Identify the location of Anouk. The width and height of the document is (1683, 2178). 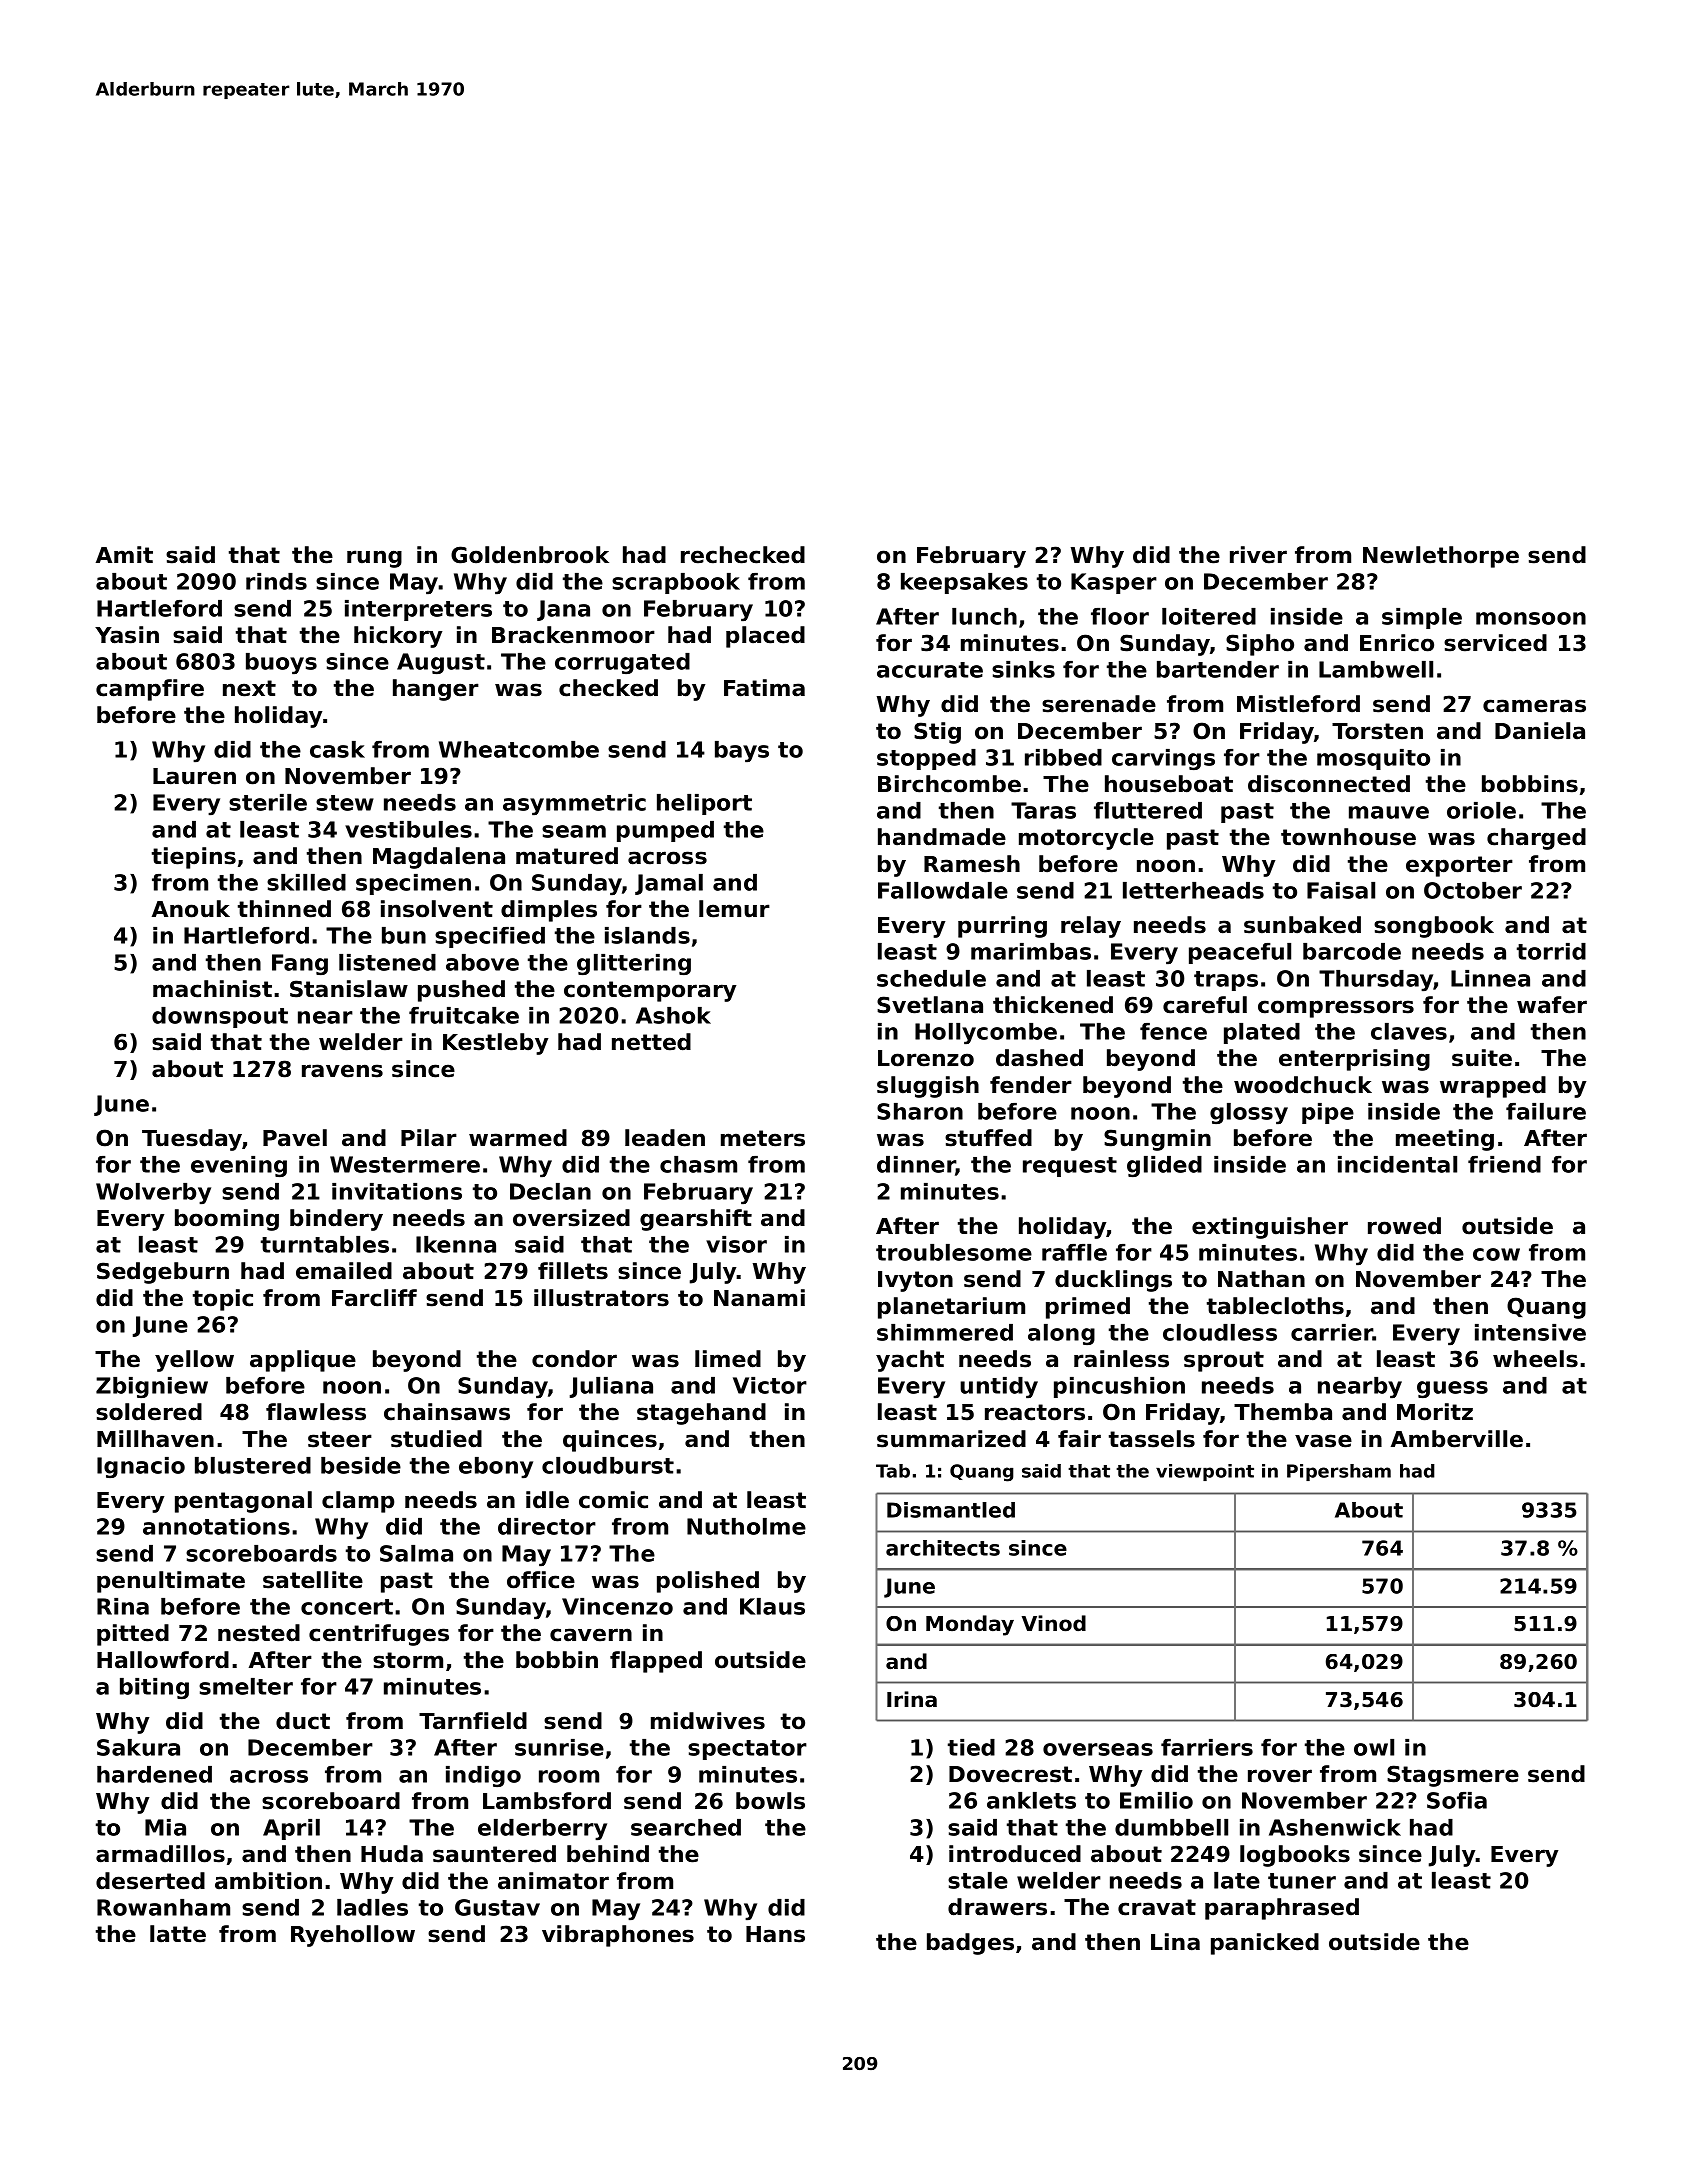
(191, 909).
